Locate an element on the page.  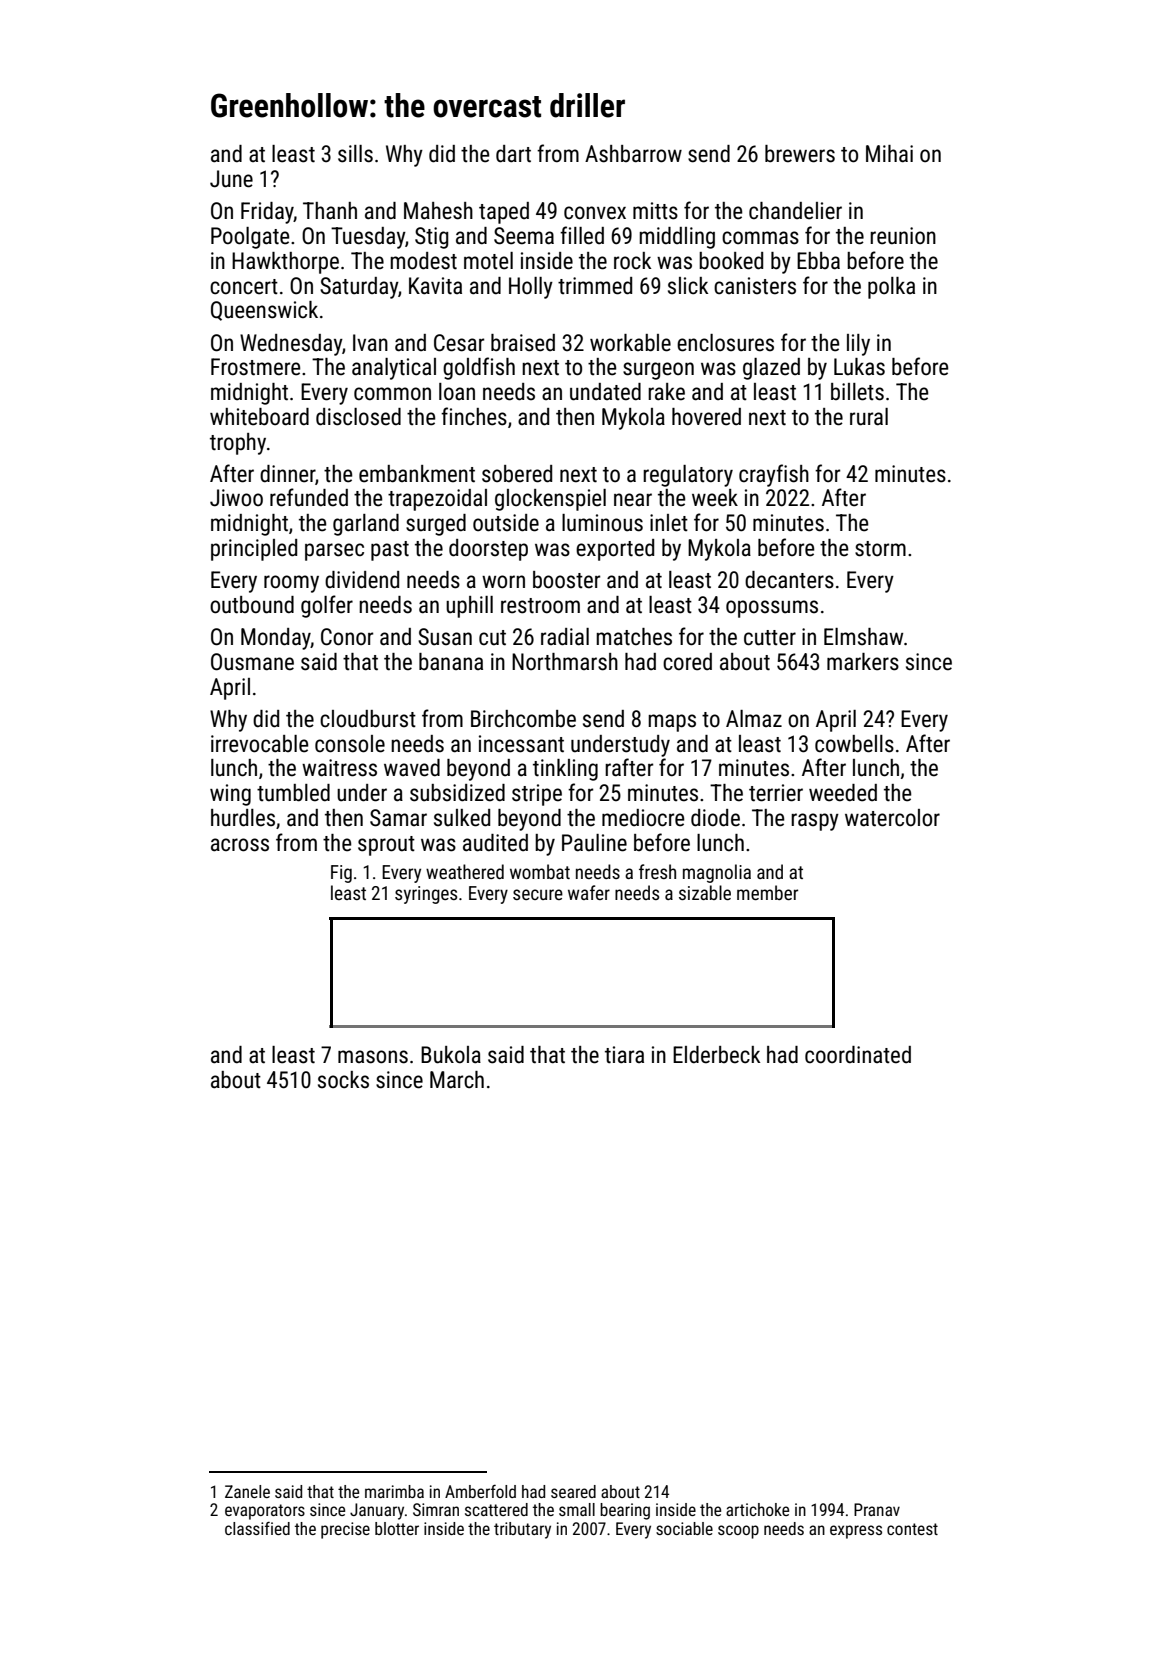
classified is located at coordinates (257, 1528).
